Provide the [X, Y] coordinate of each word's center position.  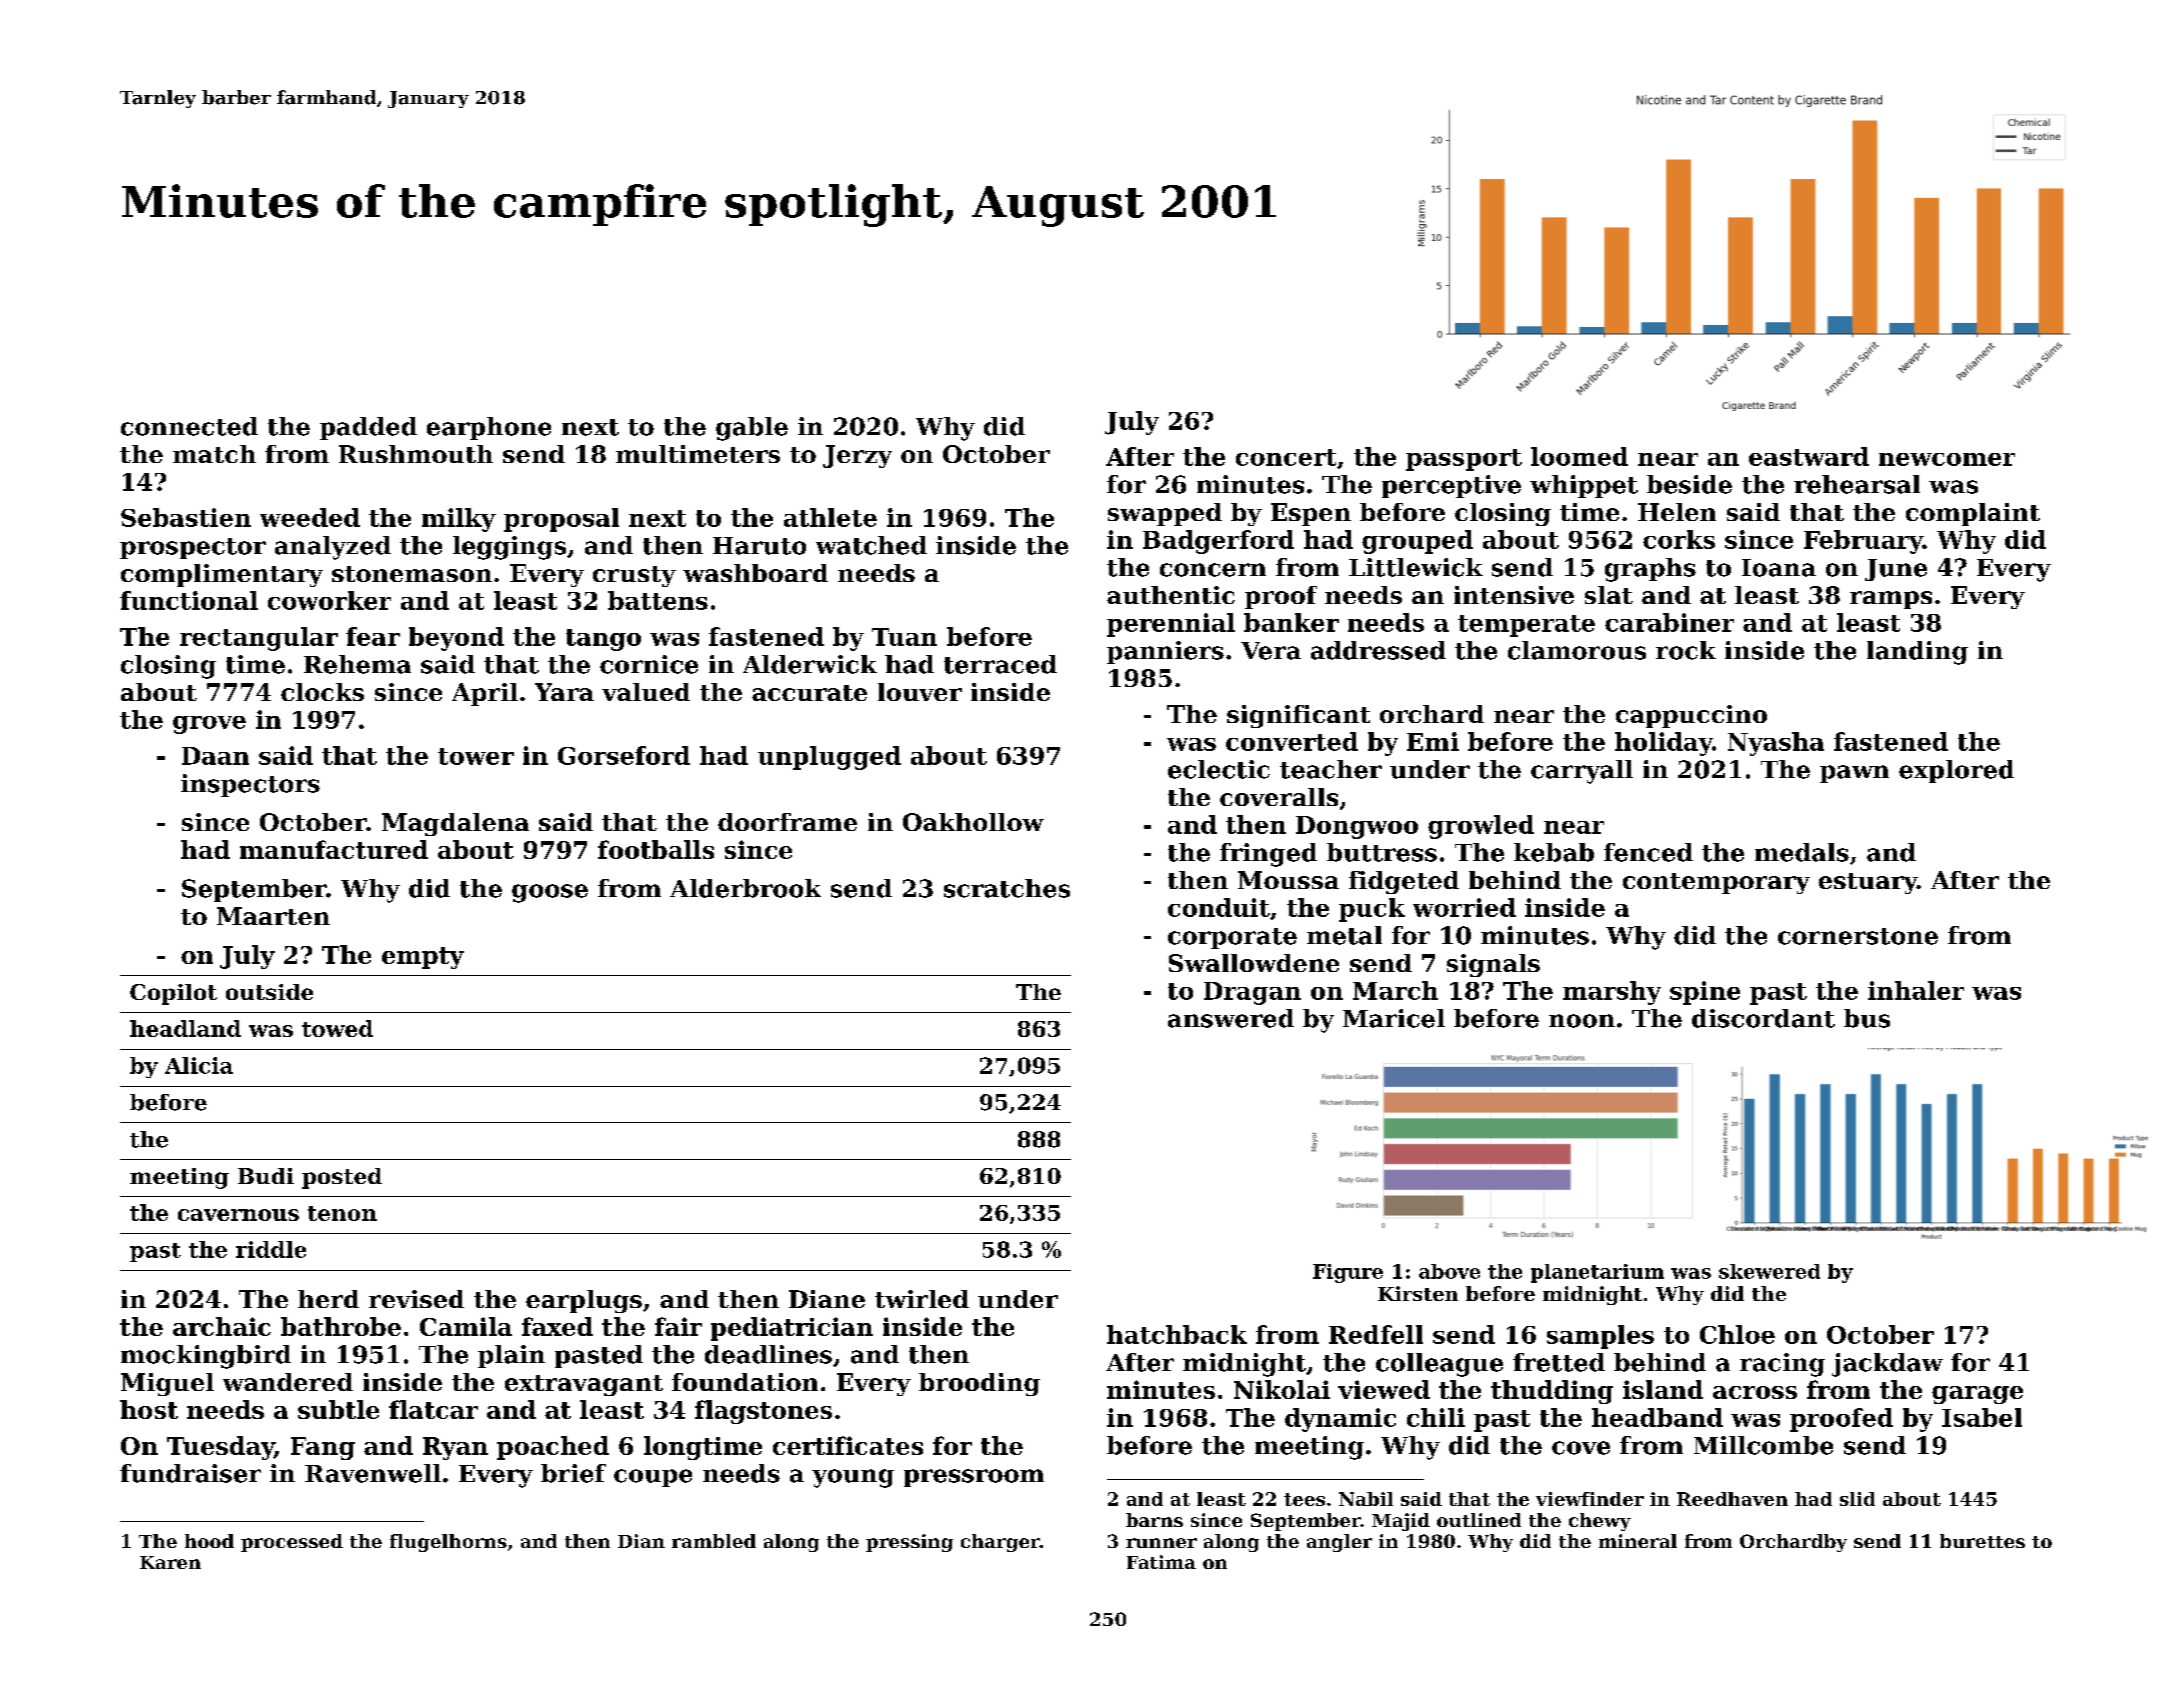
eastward [1809, 456]
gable [752, 429]
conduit [1219, 907]
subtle [338, 1409]
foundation [745, 1382]
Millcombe [1763, 1445]
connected [189, 426]
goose [550, 893]
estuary [1868, 883]
